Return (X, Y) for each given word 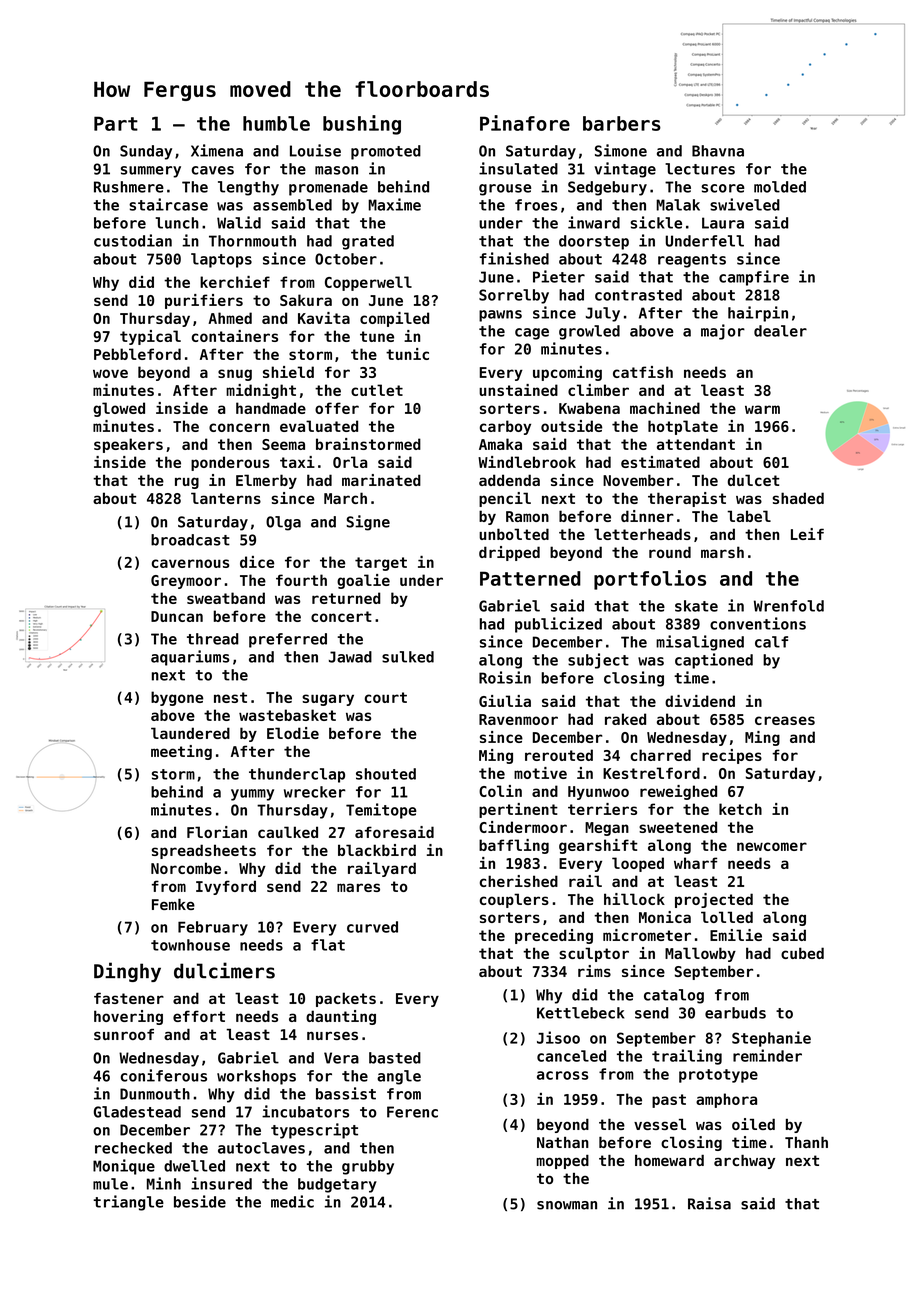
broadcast (190, 540)
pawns (500, 316)
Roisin (505, 677)
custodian (133, 240)
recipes (732, 756)
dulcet (754, 480)
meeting (181, 752)
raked (625, 719)
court (386, 697)
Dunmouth (155, 1094)
